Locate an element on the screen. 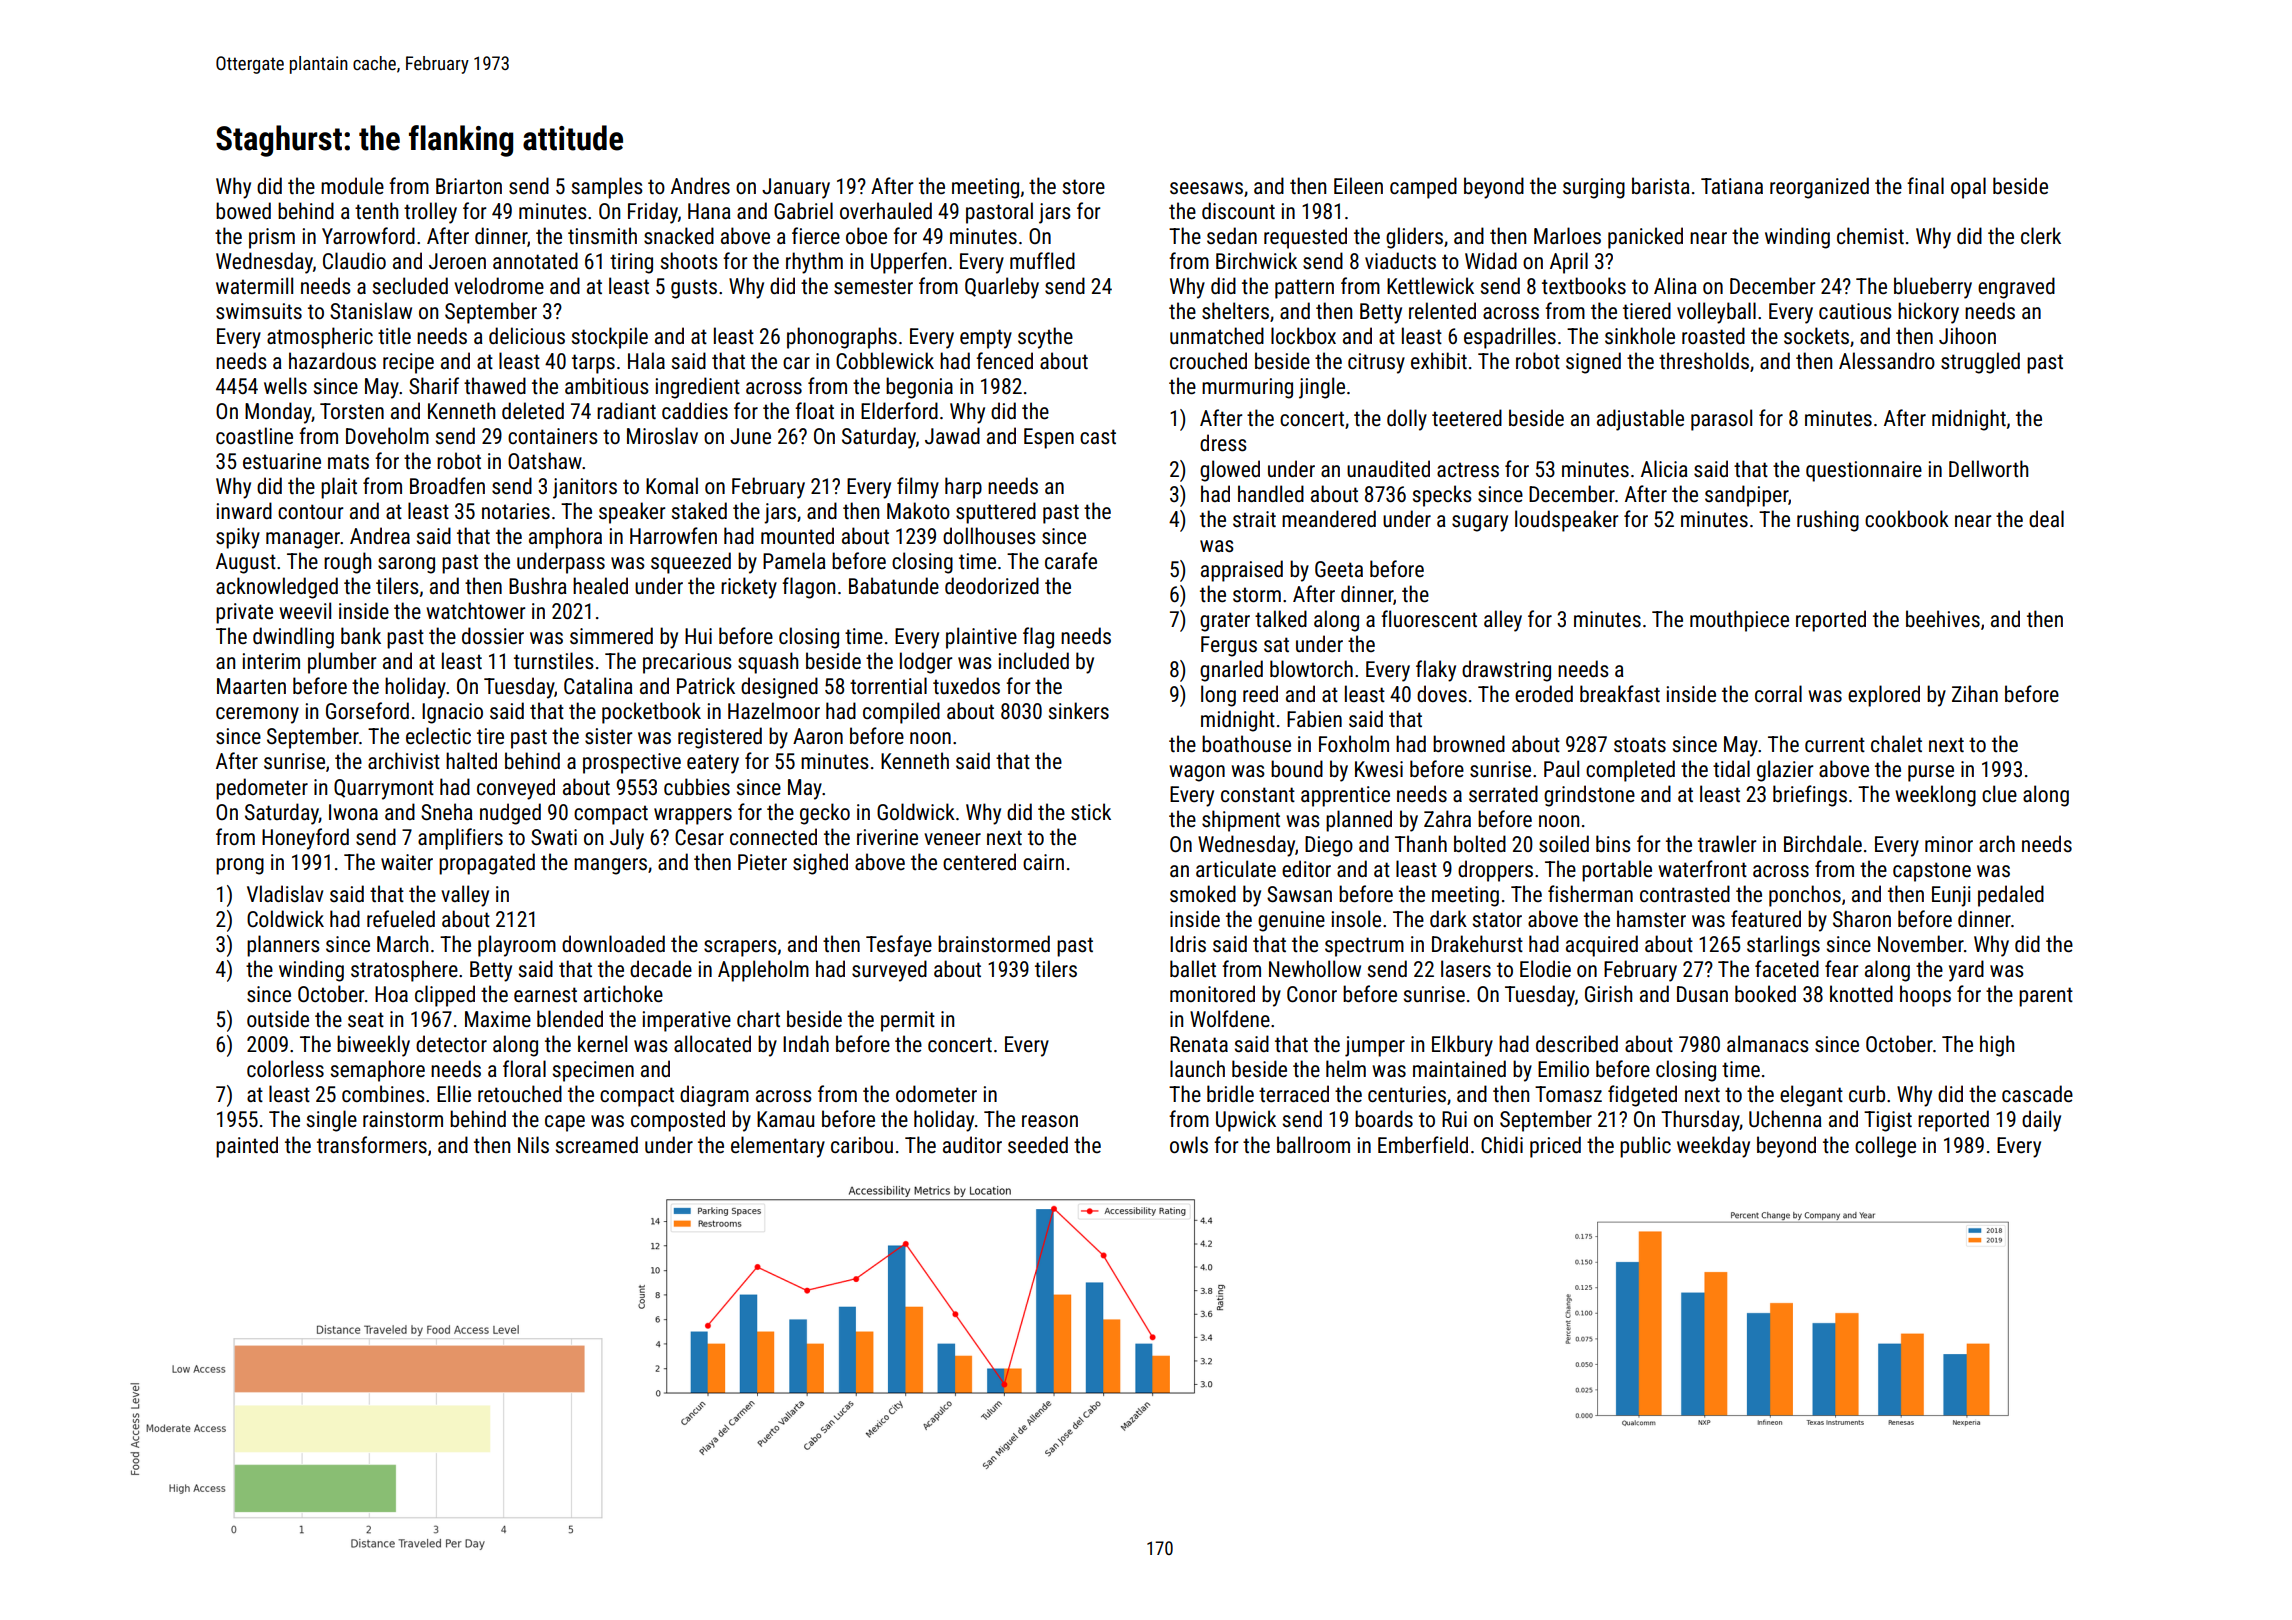  deal is located at coordinates (2046, 518).
